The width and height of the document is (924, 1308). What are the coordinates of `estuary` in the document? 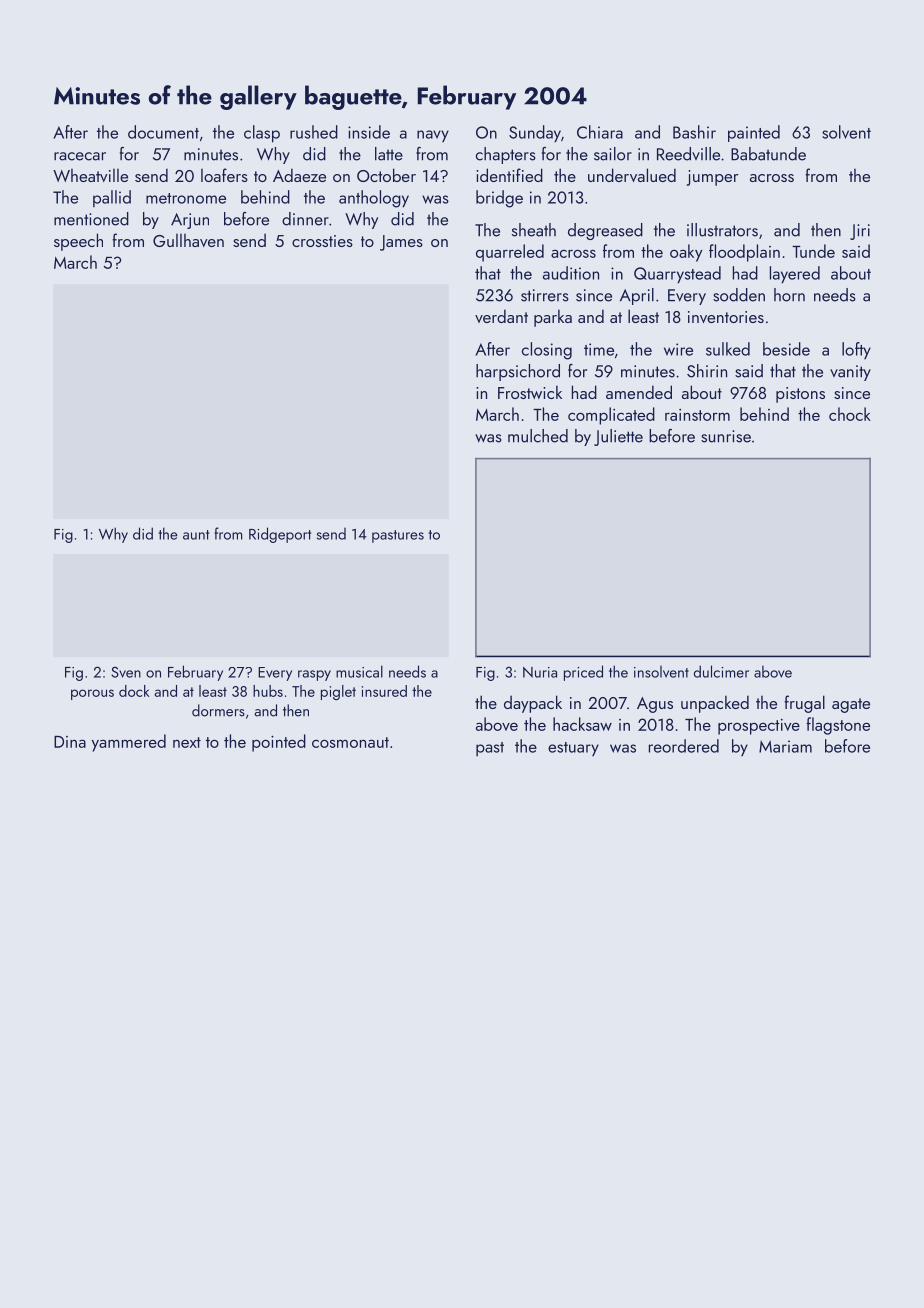 It's located at (573, 749).
